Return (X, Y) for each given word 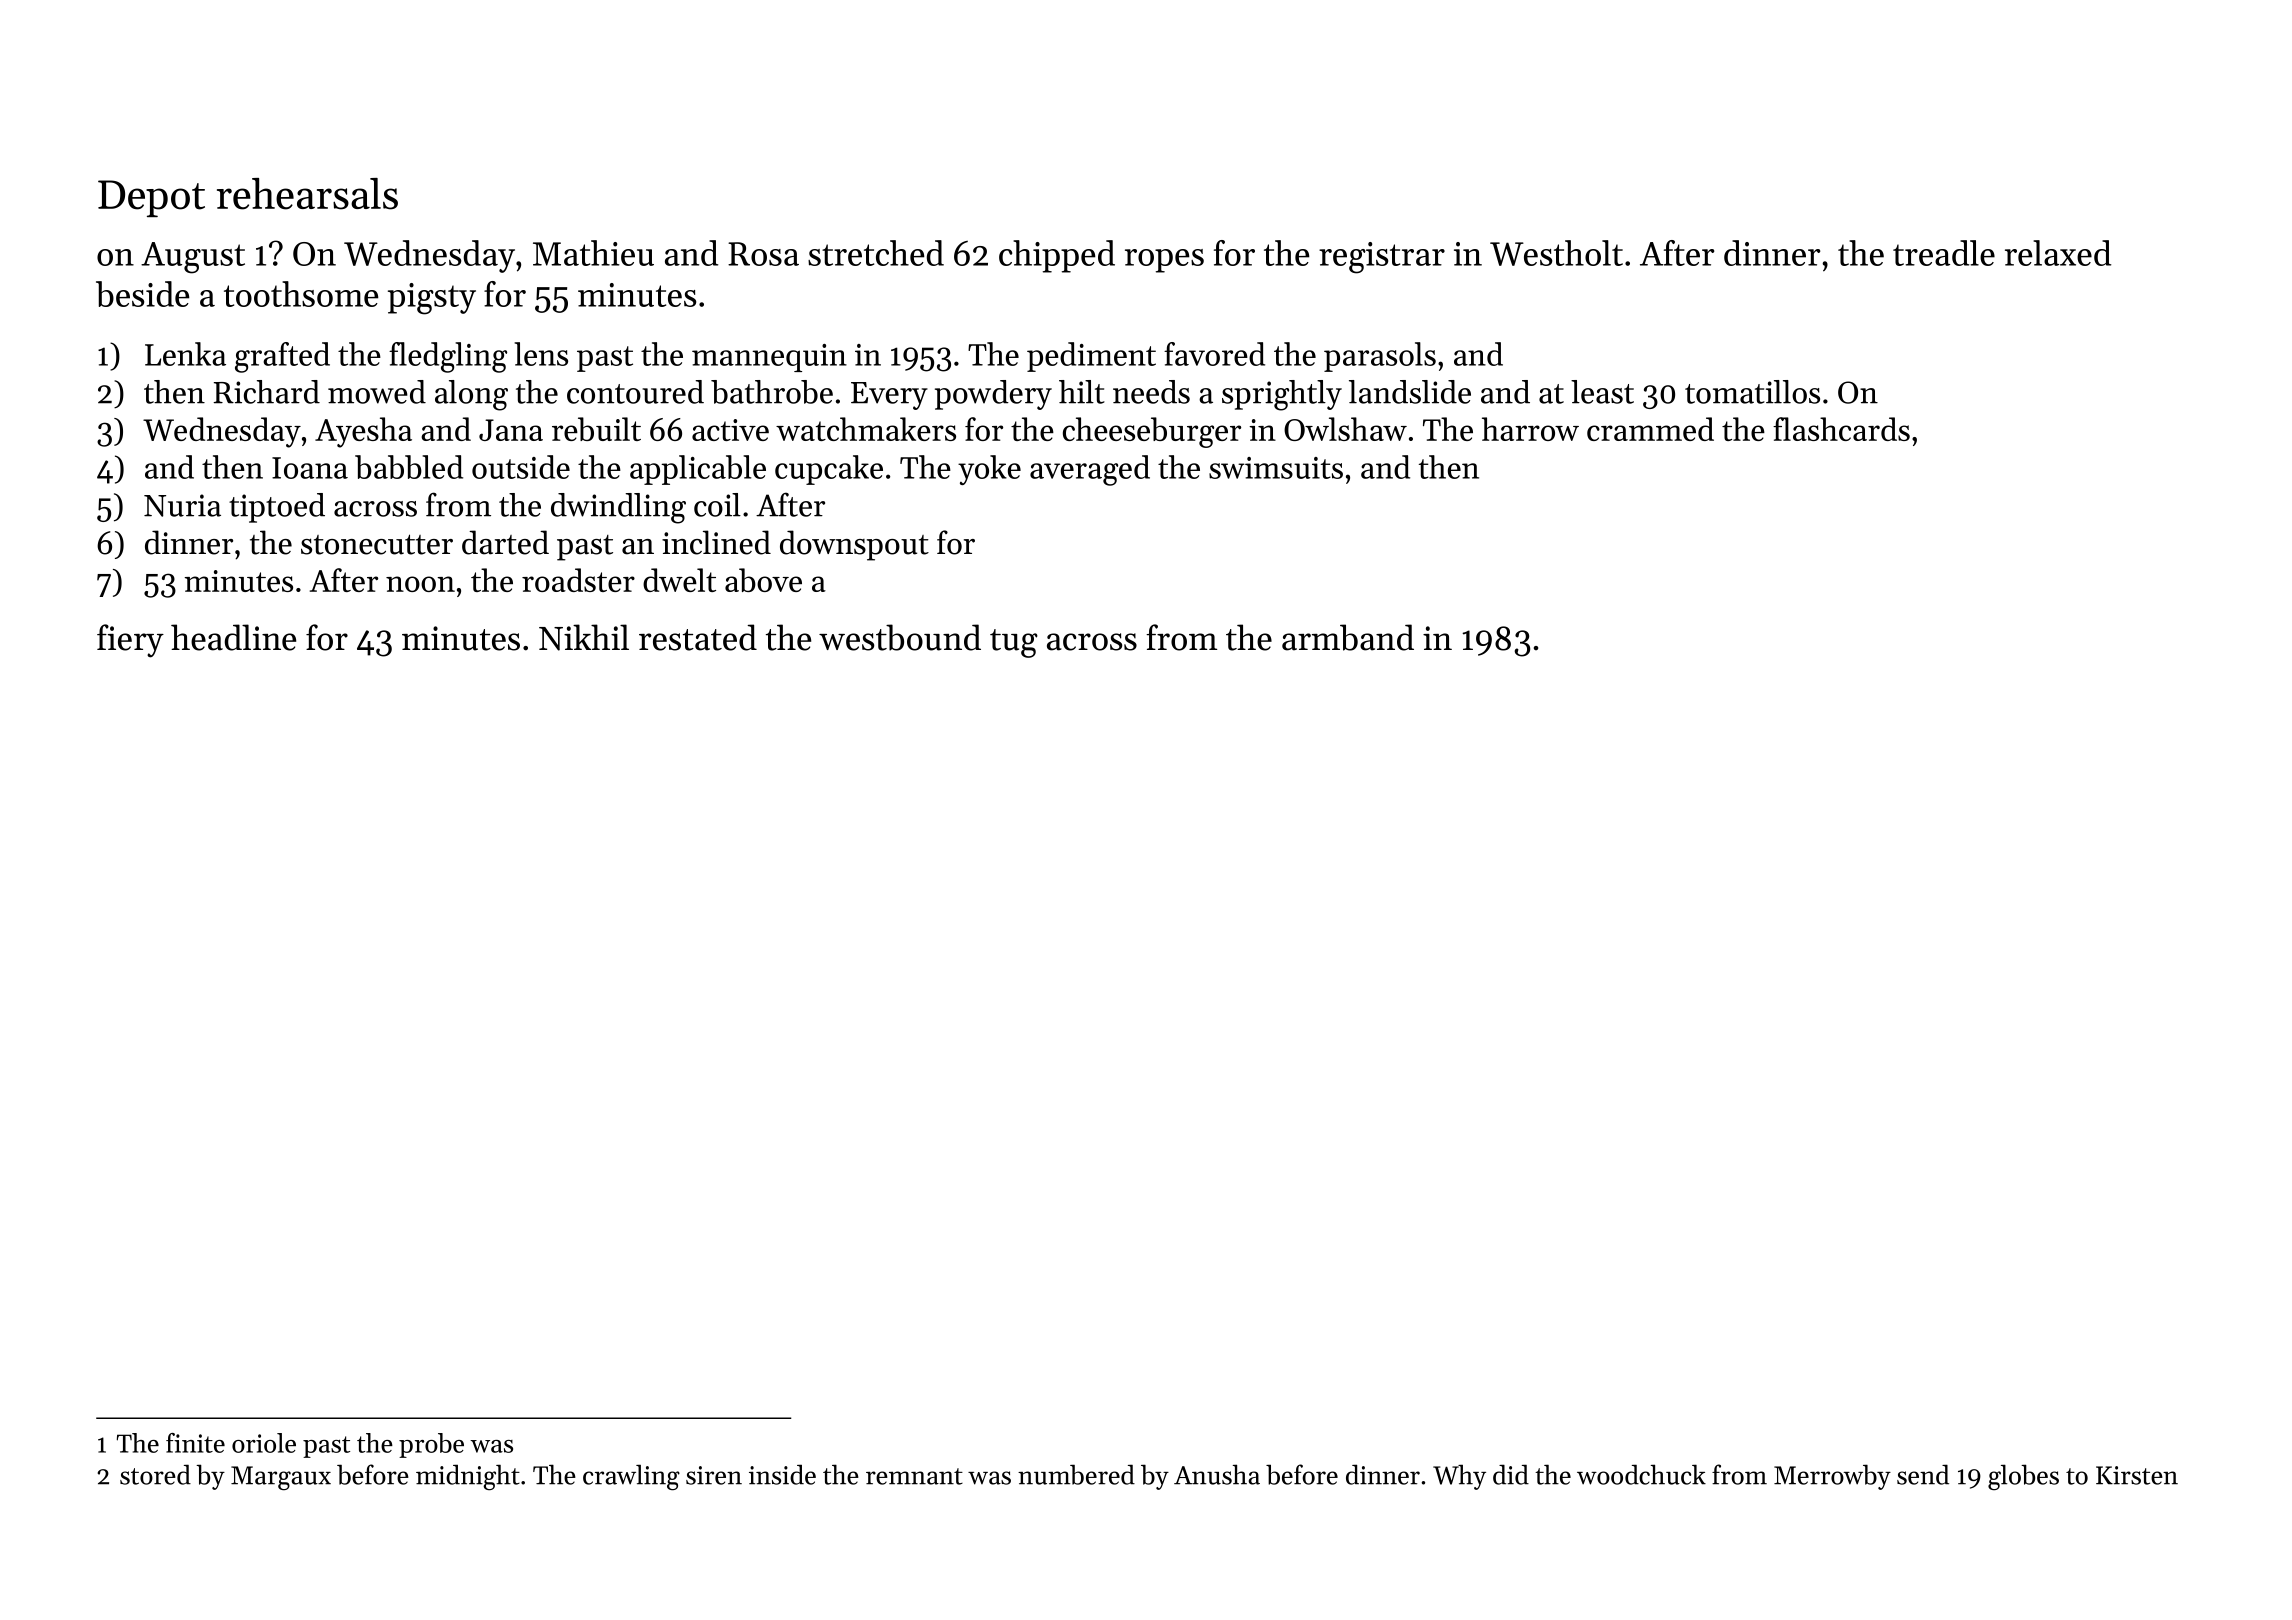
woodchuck (1641, 1474)
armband (1348, 637)
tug (1014, 643)
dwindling (618, 508)
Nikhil (584, 637)
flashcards (1841, 429)
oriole (264, 1443)
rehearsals (307, 194)
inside (782, 1474)
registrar (1382, 258)
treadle (1944, 253)
